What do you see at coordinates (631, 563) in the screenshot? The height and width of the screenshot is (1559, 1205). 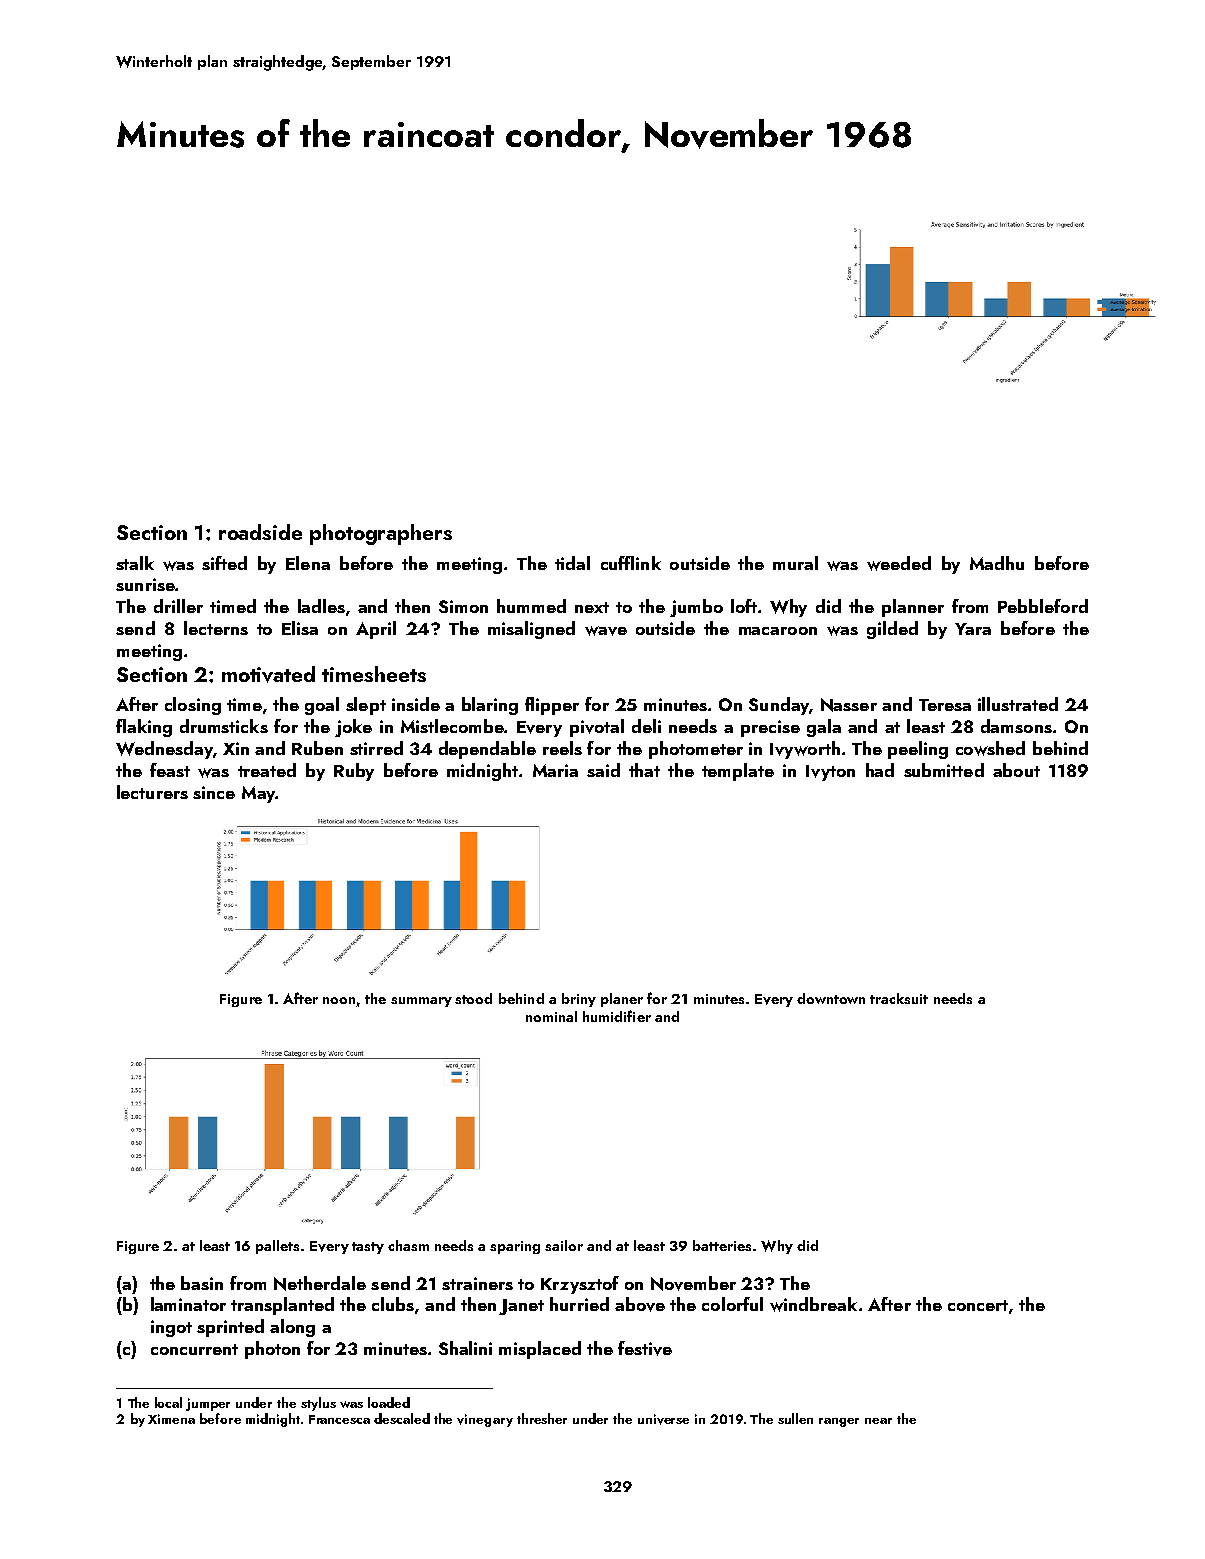 I see `cufflink` at bounding box center [631, 563].
